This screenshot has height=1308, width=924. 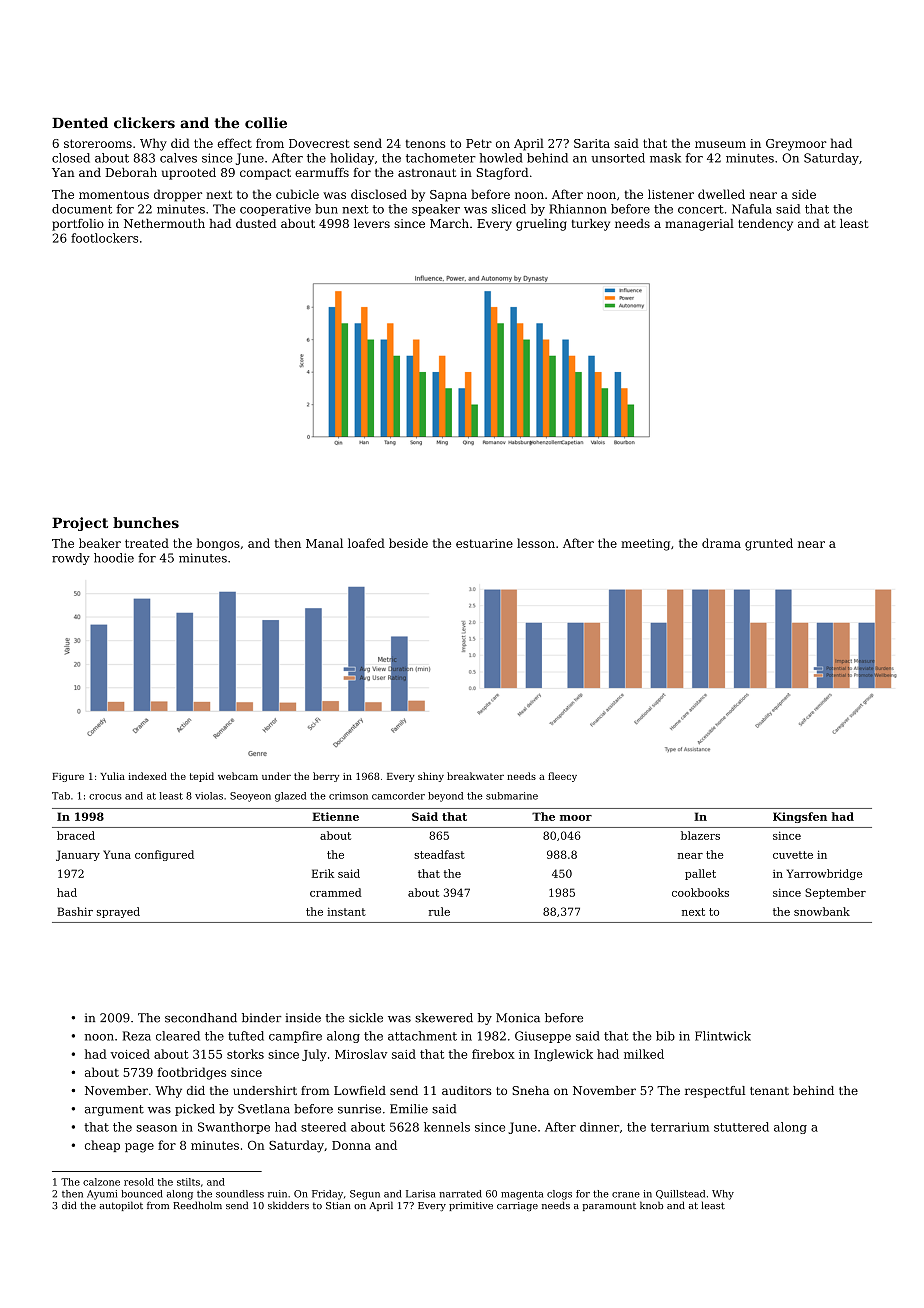 What do you see at coordinates (146, 522) in the screenshot?
I see `bunches` at bounding box center [146, 522].
